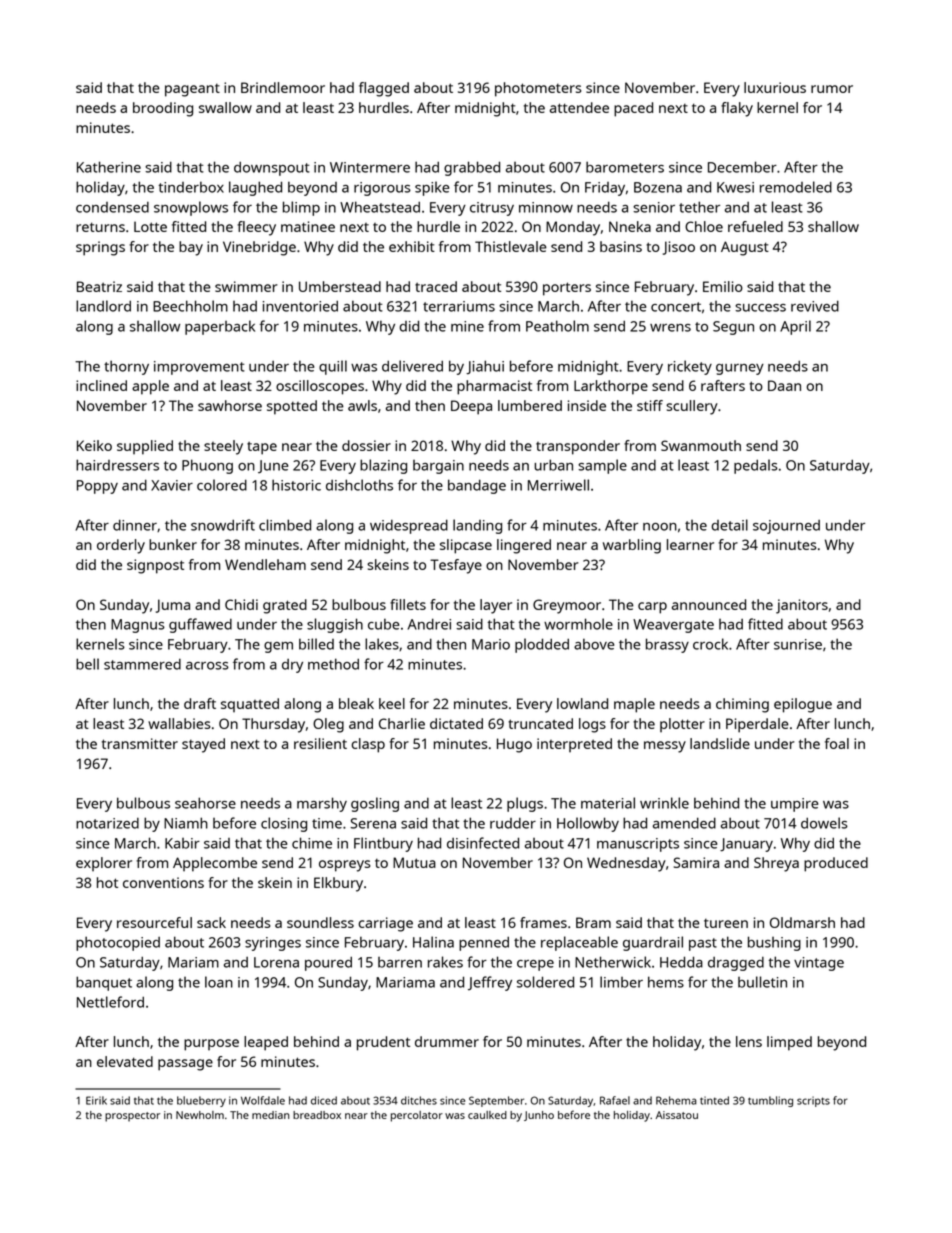 This screenshot has height=1233, width=952. What do you see at coordinates (696, 862) in the screenshot?
I see `Samira` at bounding box center [696, 862].
